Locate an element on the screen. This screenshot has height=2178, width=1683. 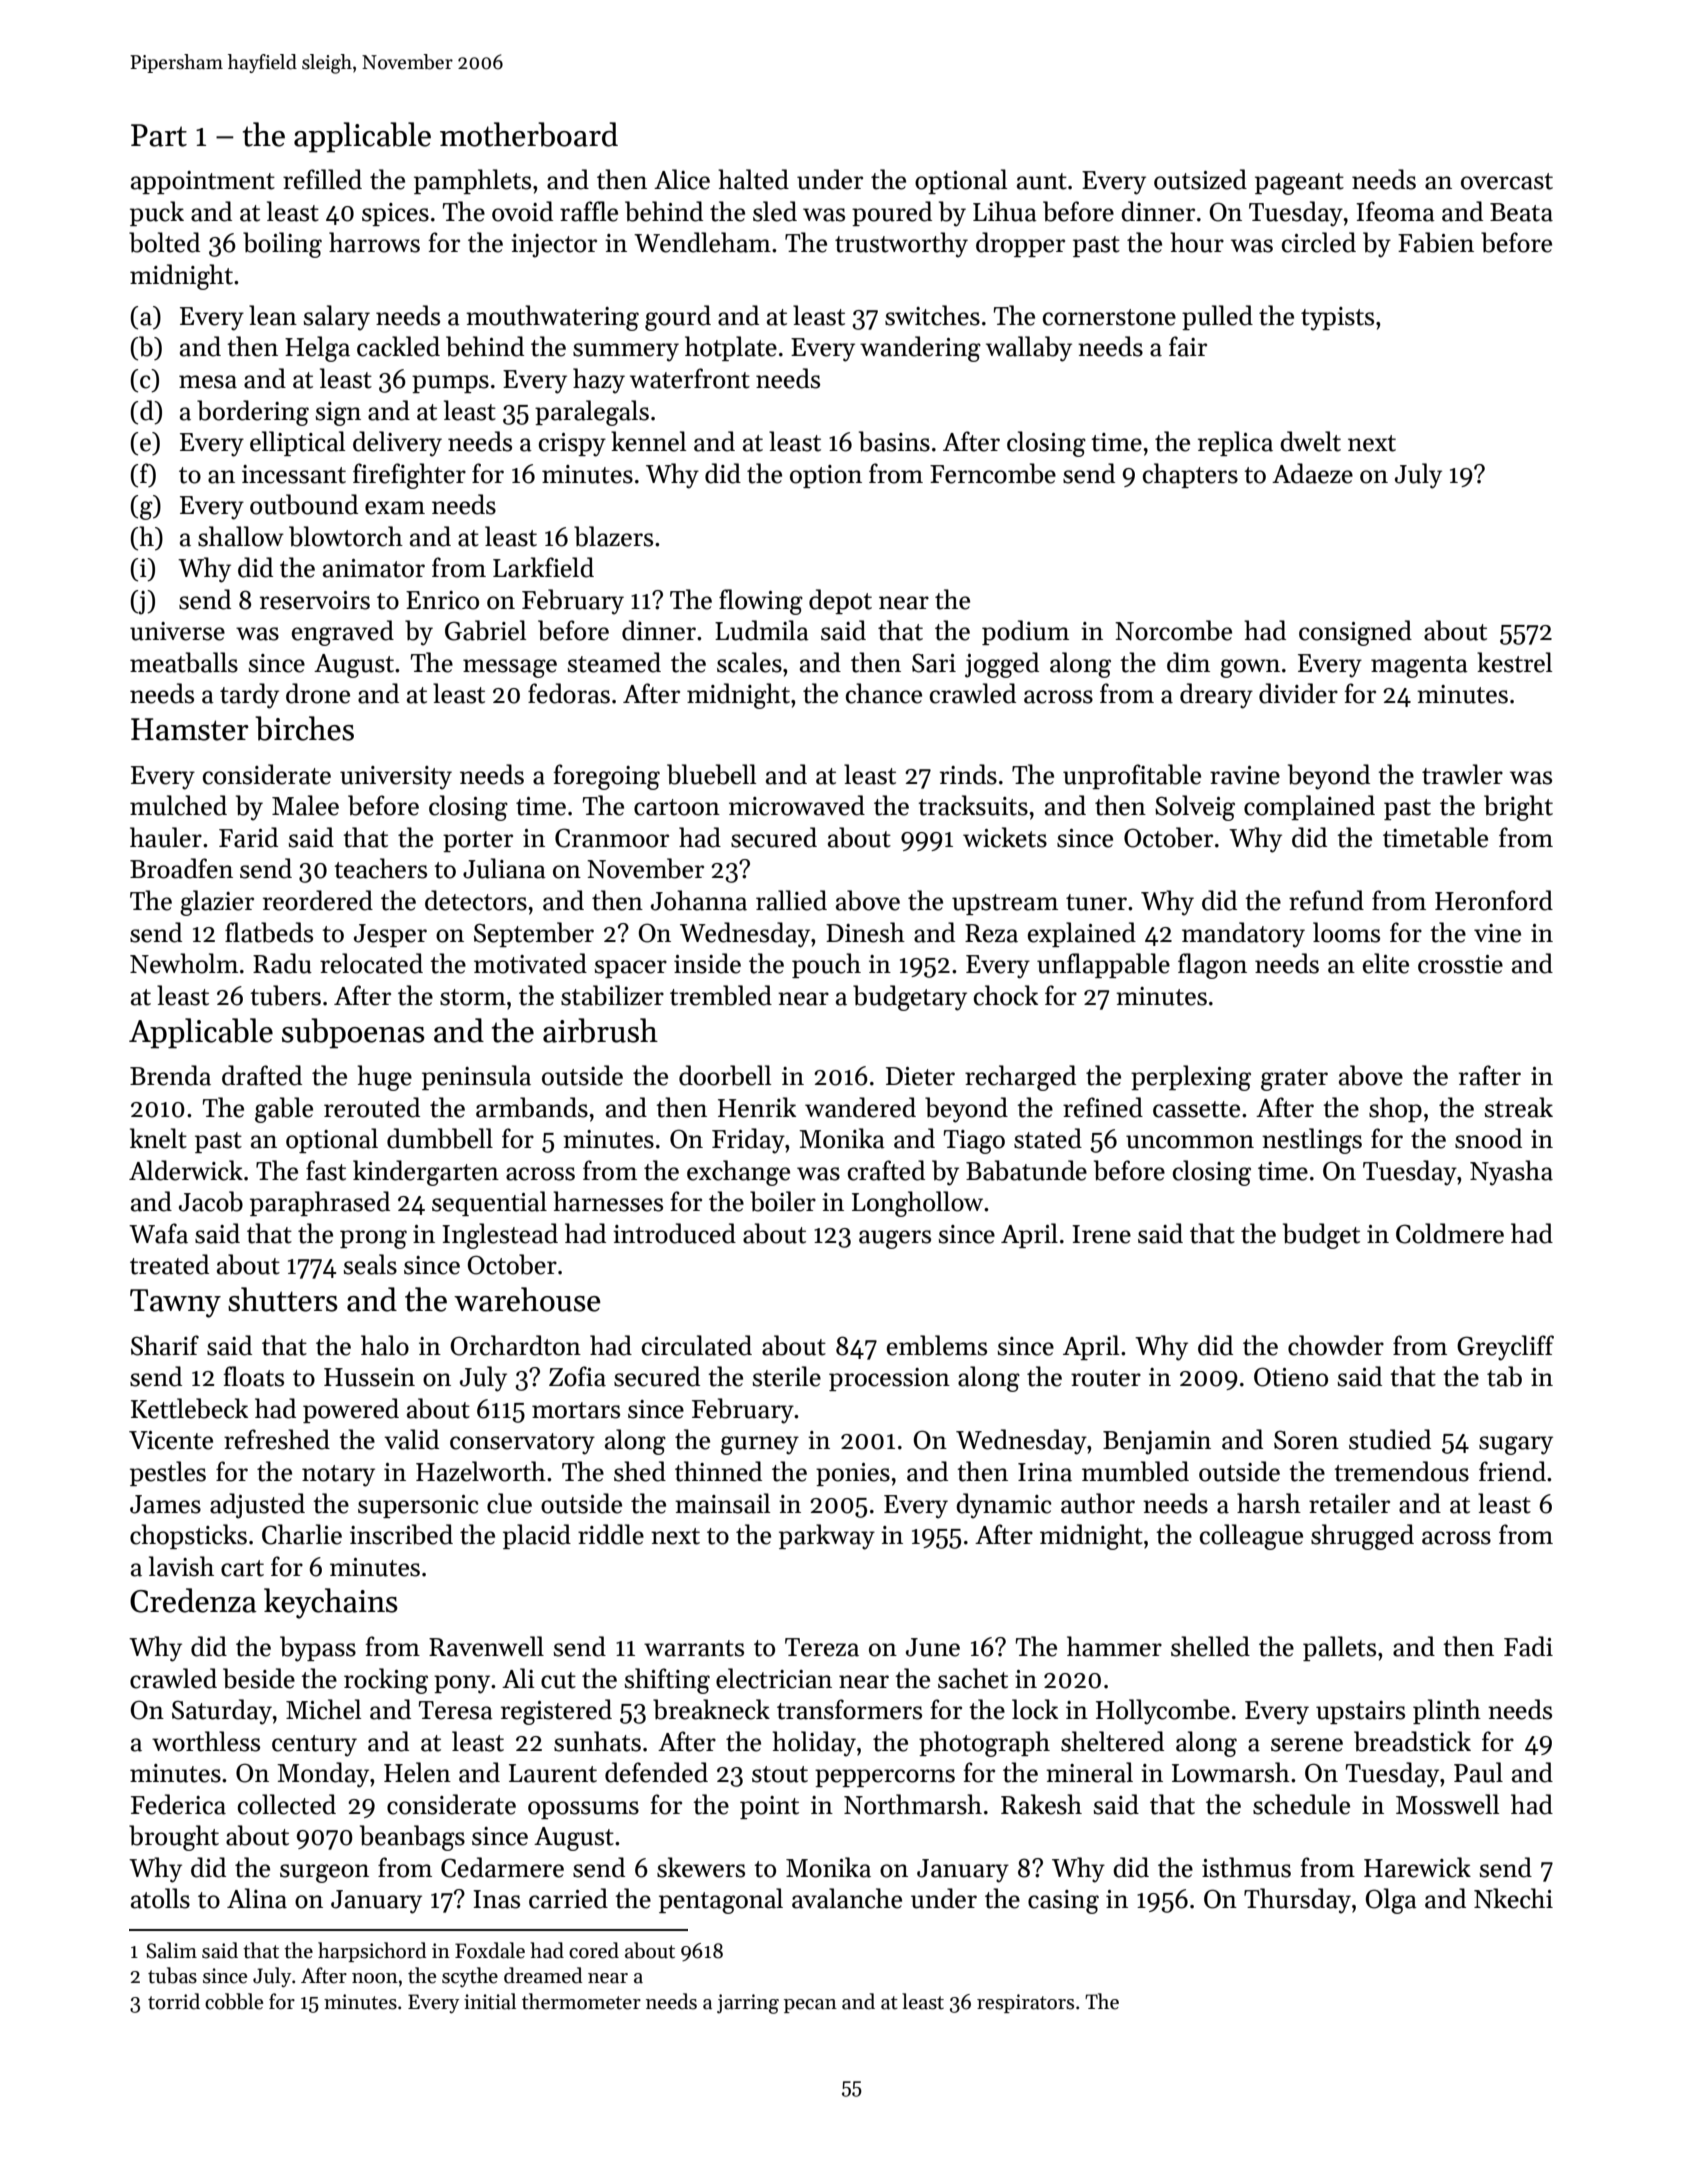
Nkechi is located at coordinates (1513, 1898).
